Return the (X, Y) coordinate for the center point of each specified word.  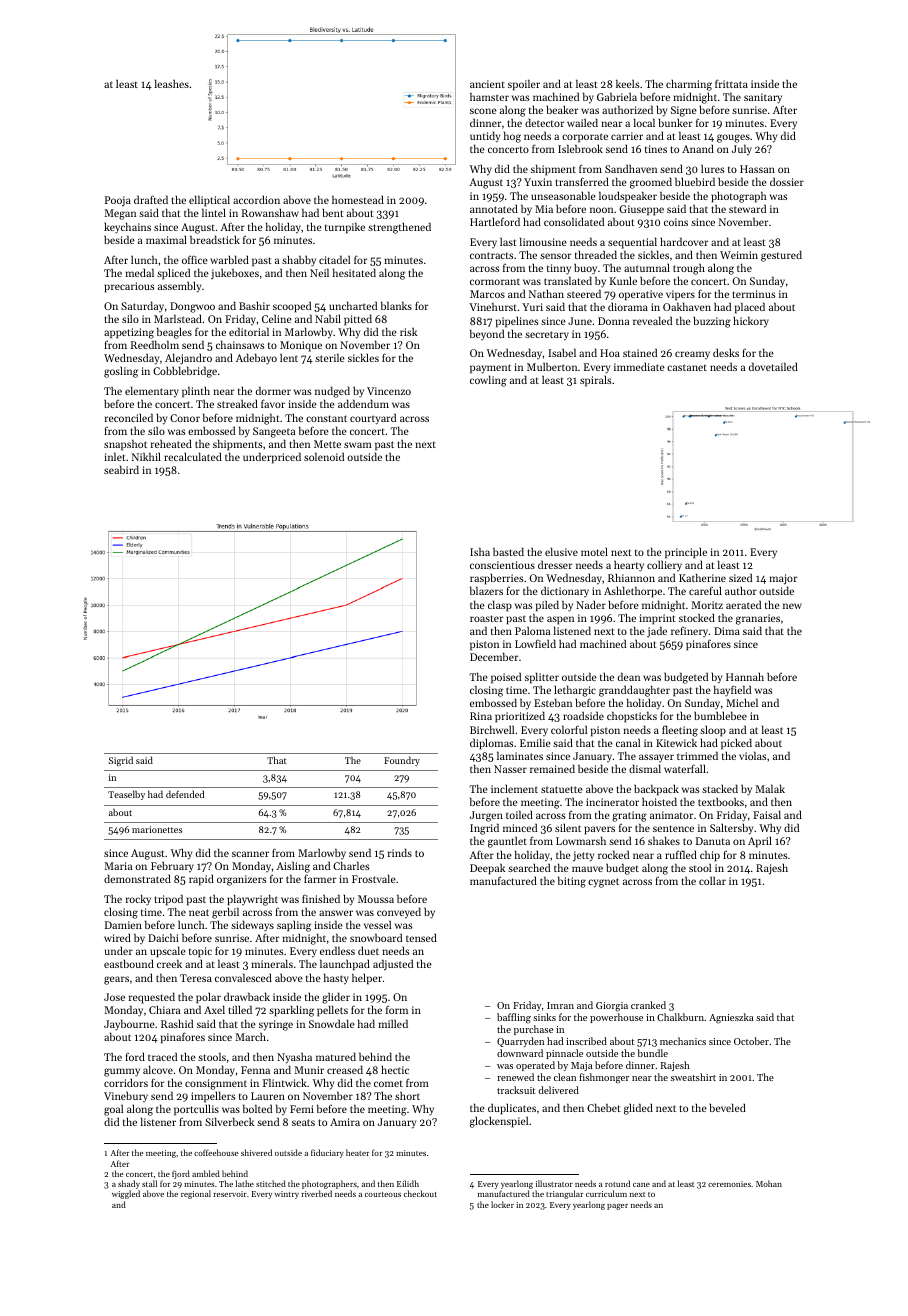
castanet (687, 367)
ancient (487, 84)
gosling (121, 372)
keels (628, 83)
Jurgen (486, 816)
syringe (276, 1025)
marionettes (157, 829)
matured (336, 1056)
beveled (727, 1107)
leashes (172, 83)
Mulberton (552, 367)
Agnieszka (731, 1018)
